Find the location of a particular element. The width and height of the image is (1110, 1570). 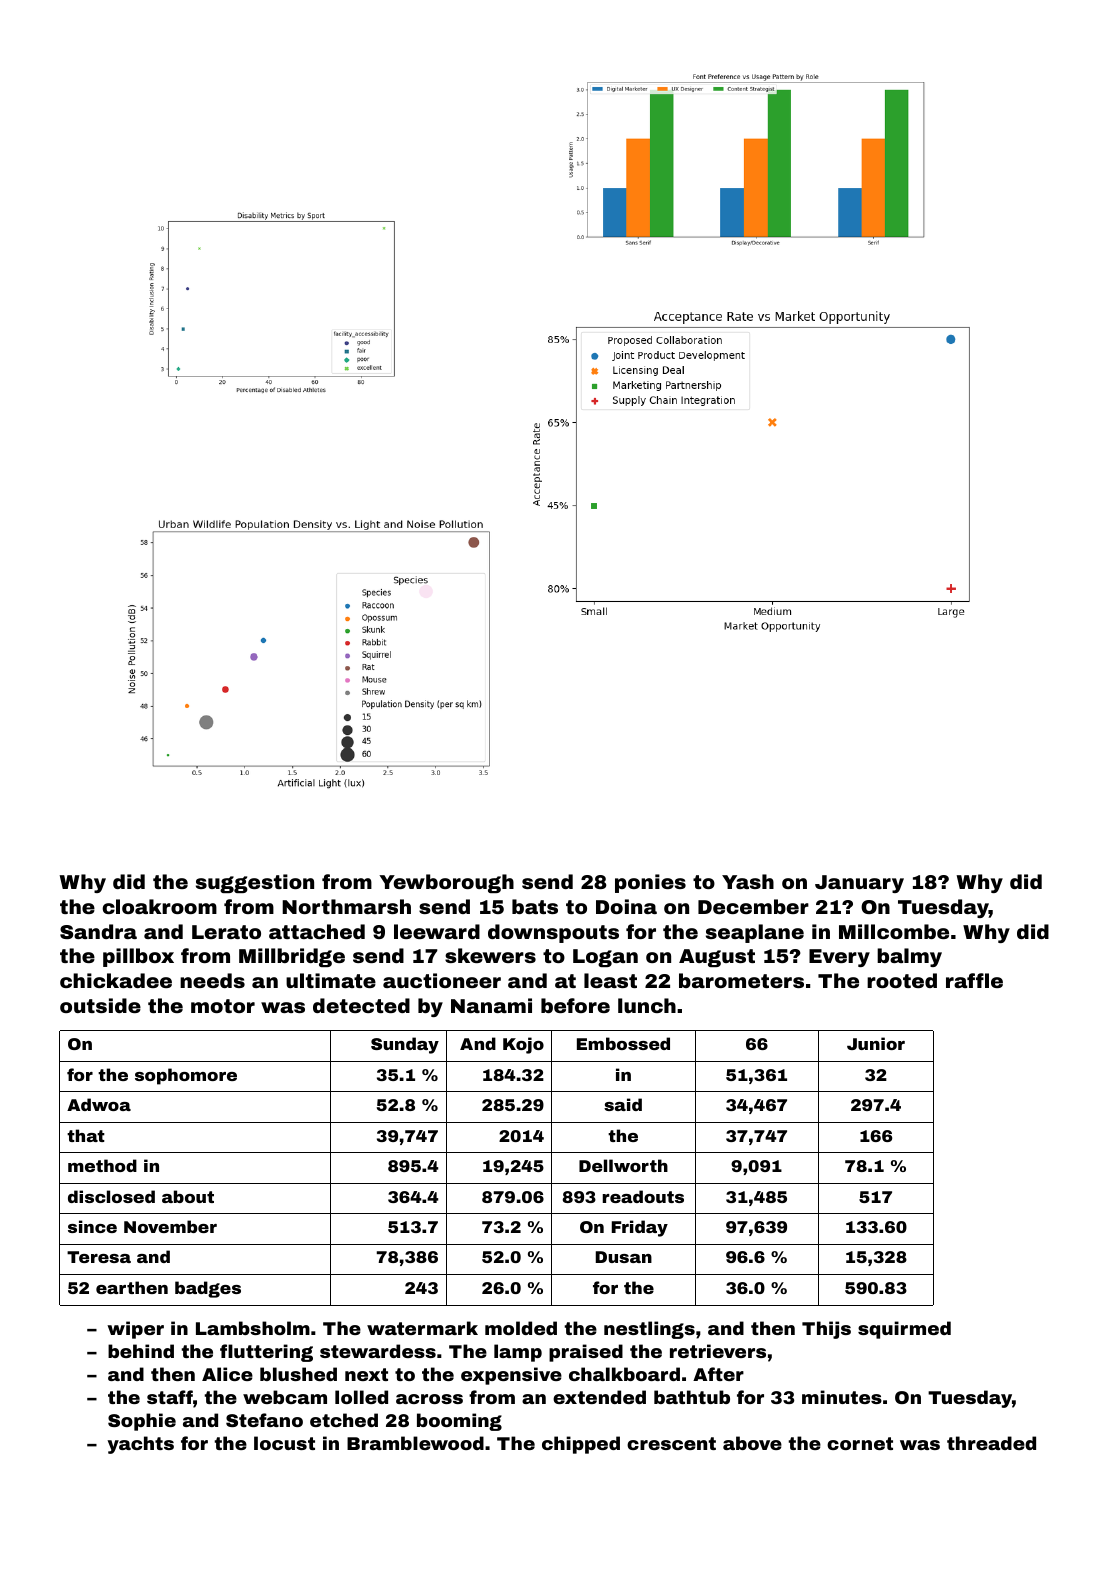

threaded is located at coordinates (991, 1443).
